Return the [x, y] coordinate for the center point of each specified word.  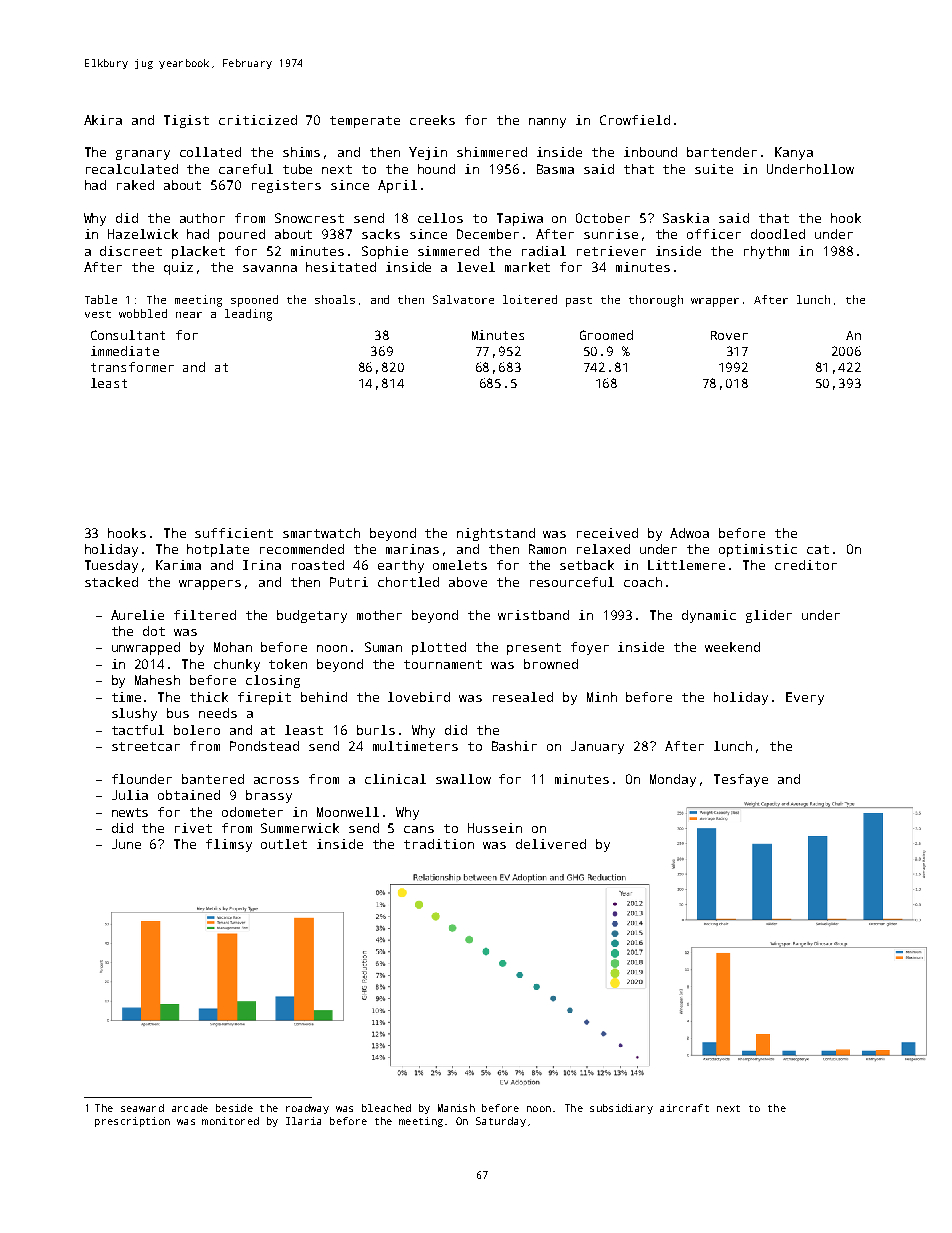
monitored [230, 1121]
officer [714, 234]
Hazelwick [143, 234]
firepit [264, 698]
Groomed [606, 335]
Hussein [495, 828]
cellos [440, 218]
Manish [456, 1108]
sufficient [234, 533]
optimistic [758, 550]
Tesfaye [741, 780]
